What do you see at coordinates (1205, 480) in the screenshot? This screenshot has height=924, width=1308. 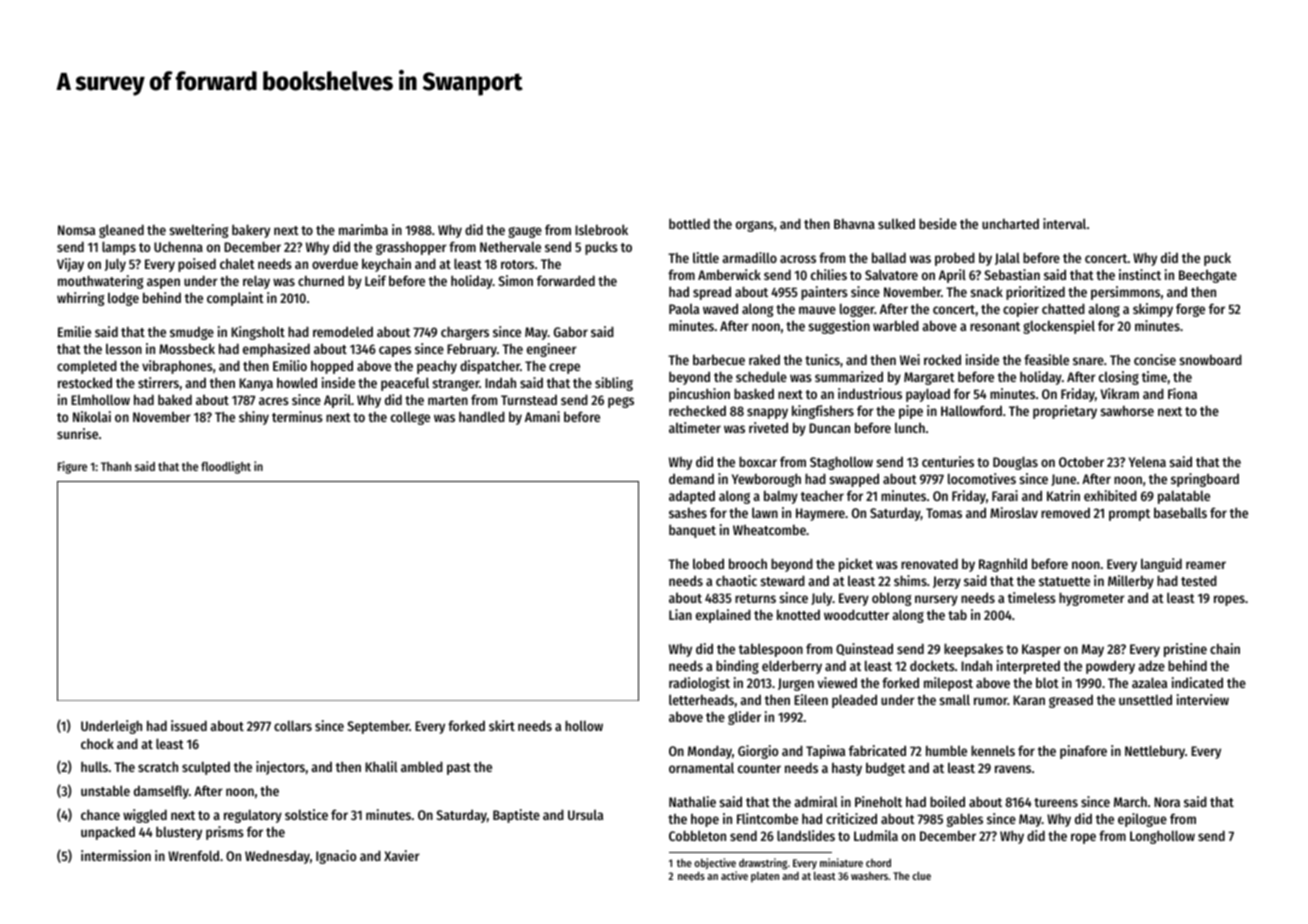 I see `springboard` at bounding box center [1205, 480].
